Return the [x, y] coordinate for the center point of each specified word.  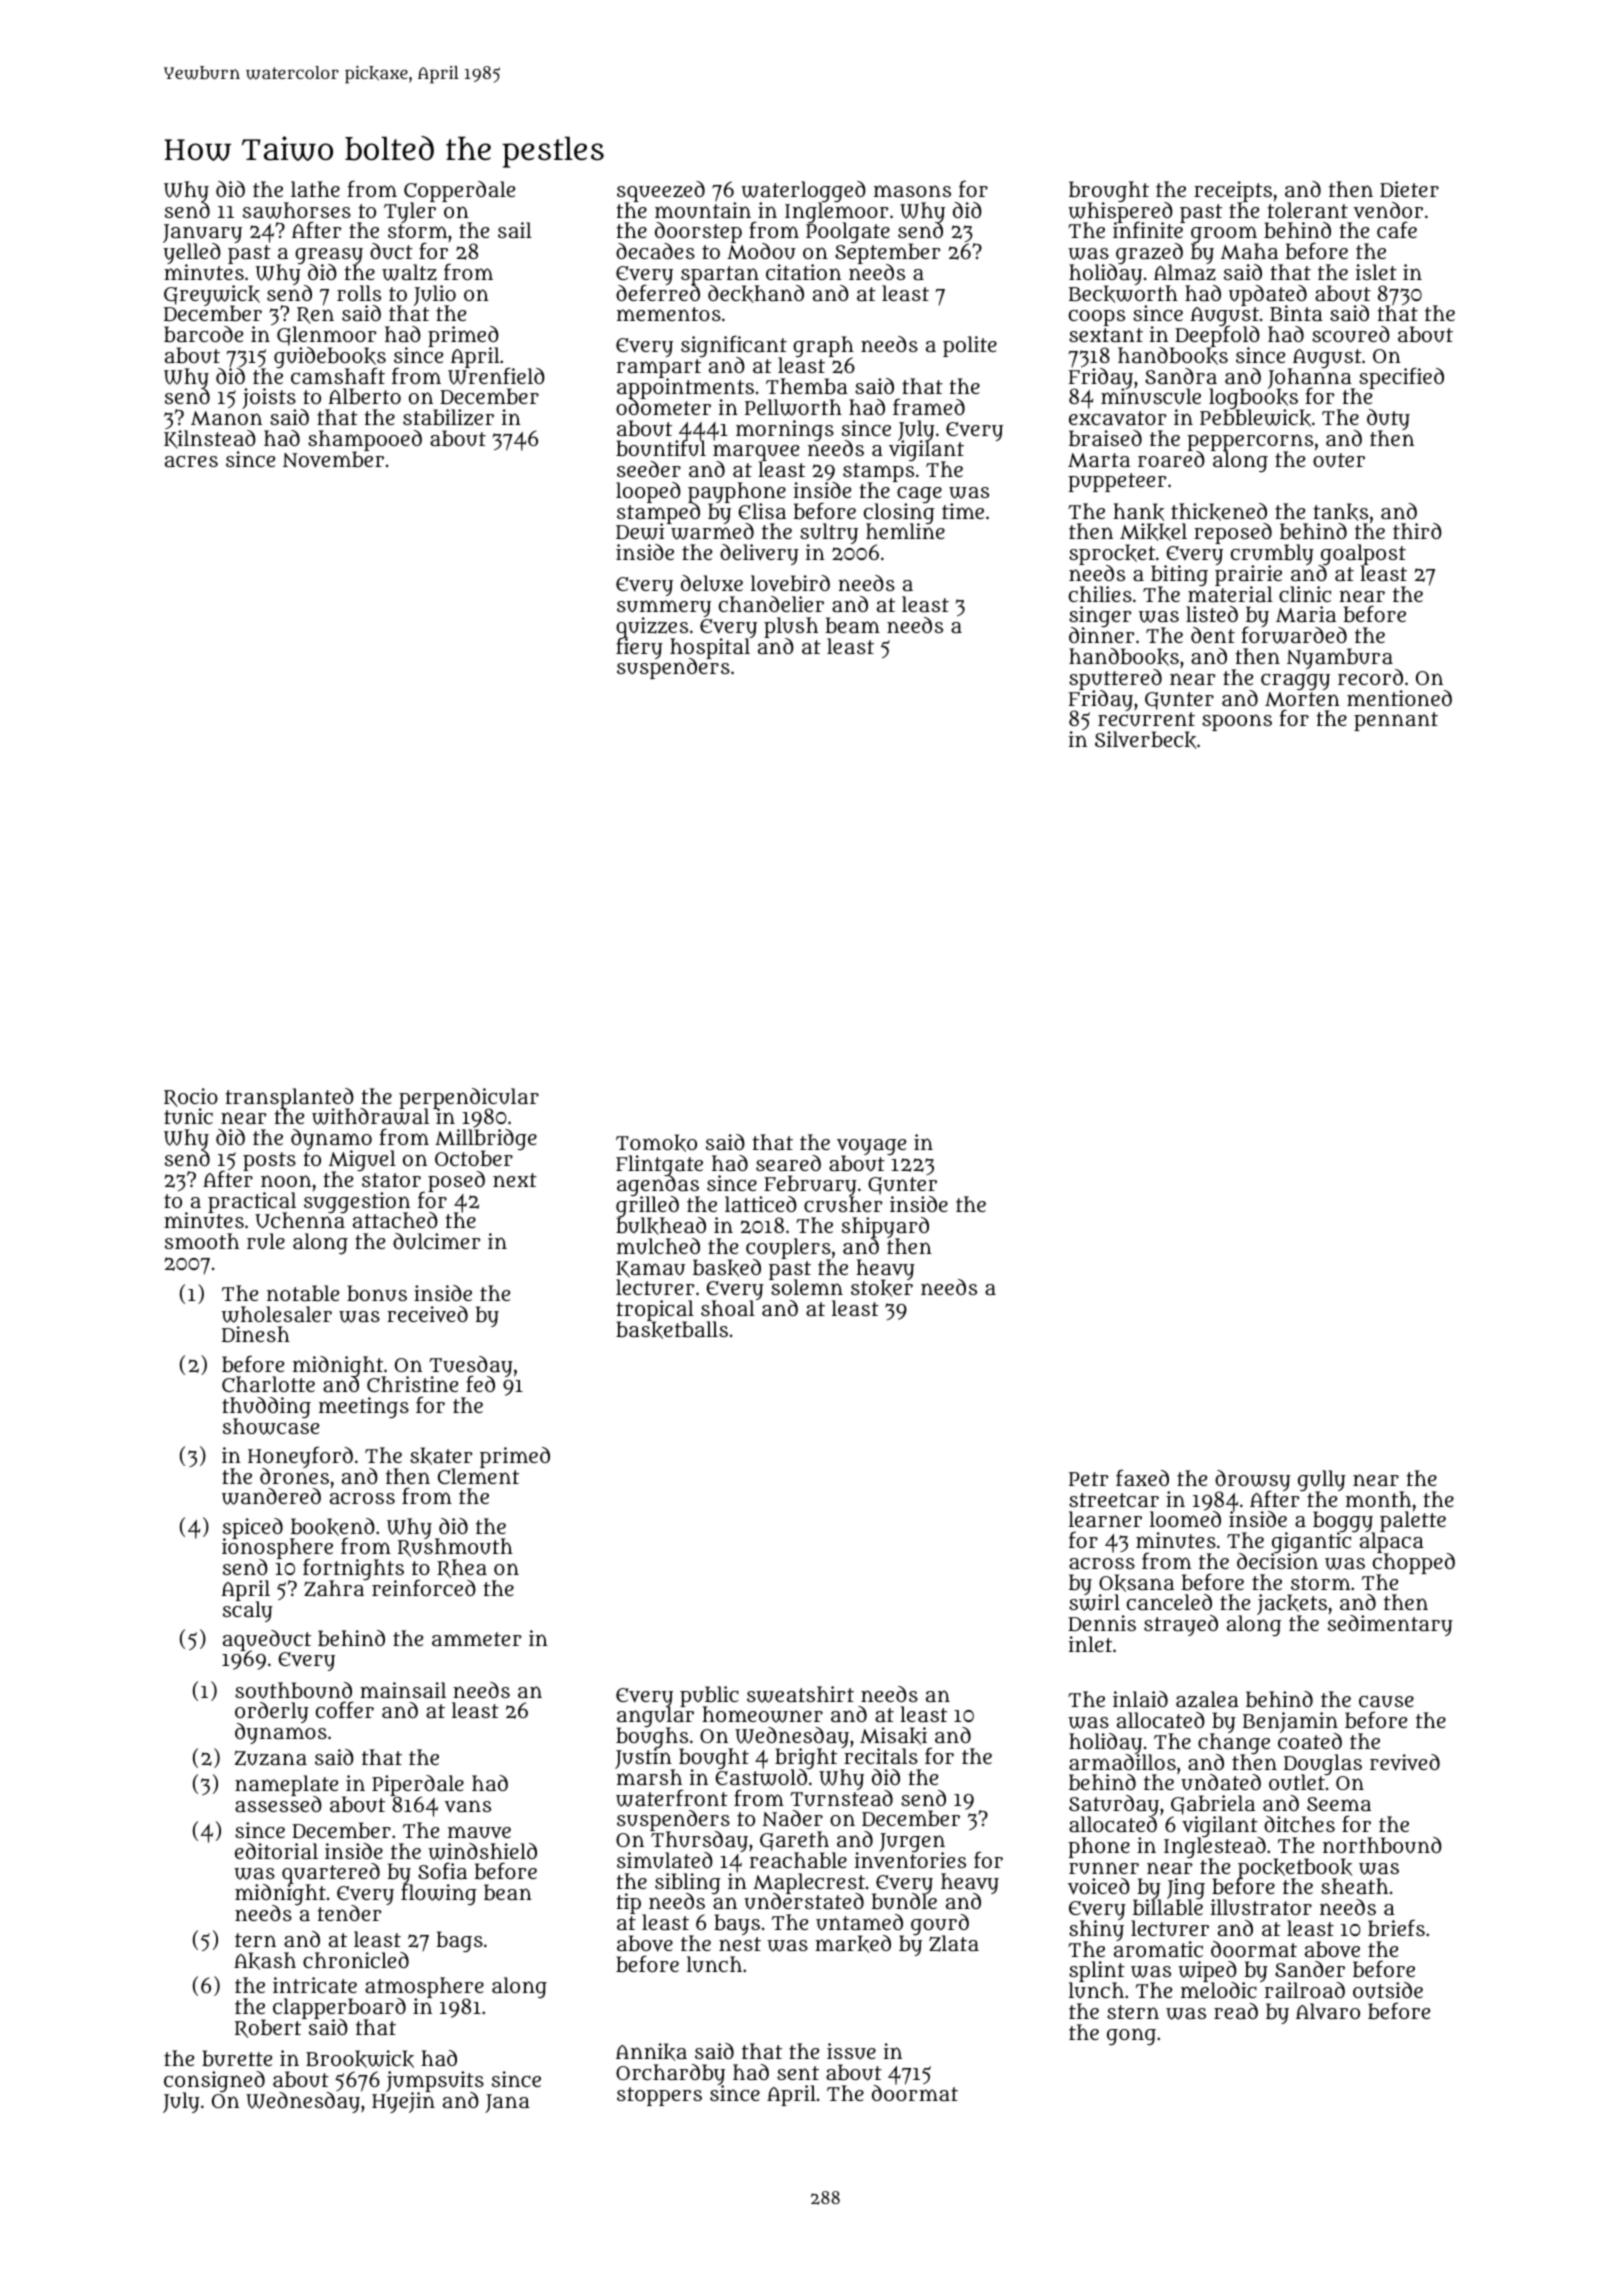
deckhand [756, 294]
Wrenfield [496, 376]
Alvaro [1328, 2011]
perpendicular [469, 1098]
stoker [882, 1288]
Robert [268, 2029]
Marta [1099, 460]
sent [798, 2073]
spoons [1237, 722]
